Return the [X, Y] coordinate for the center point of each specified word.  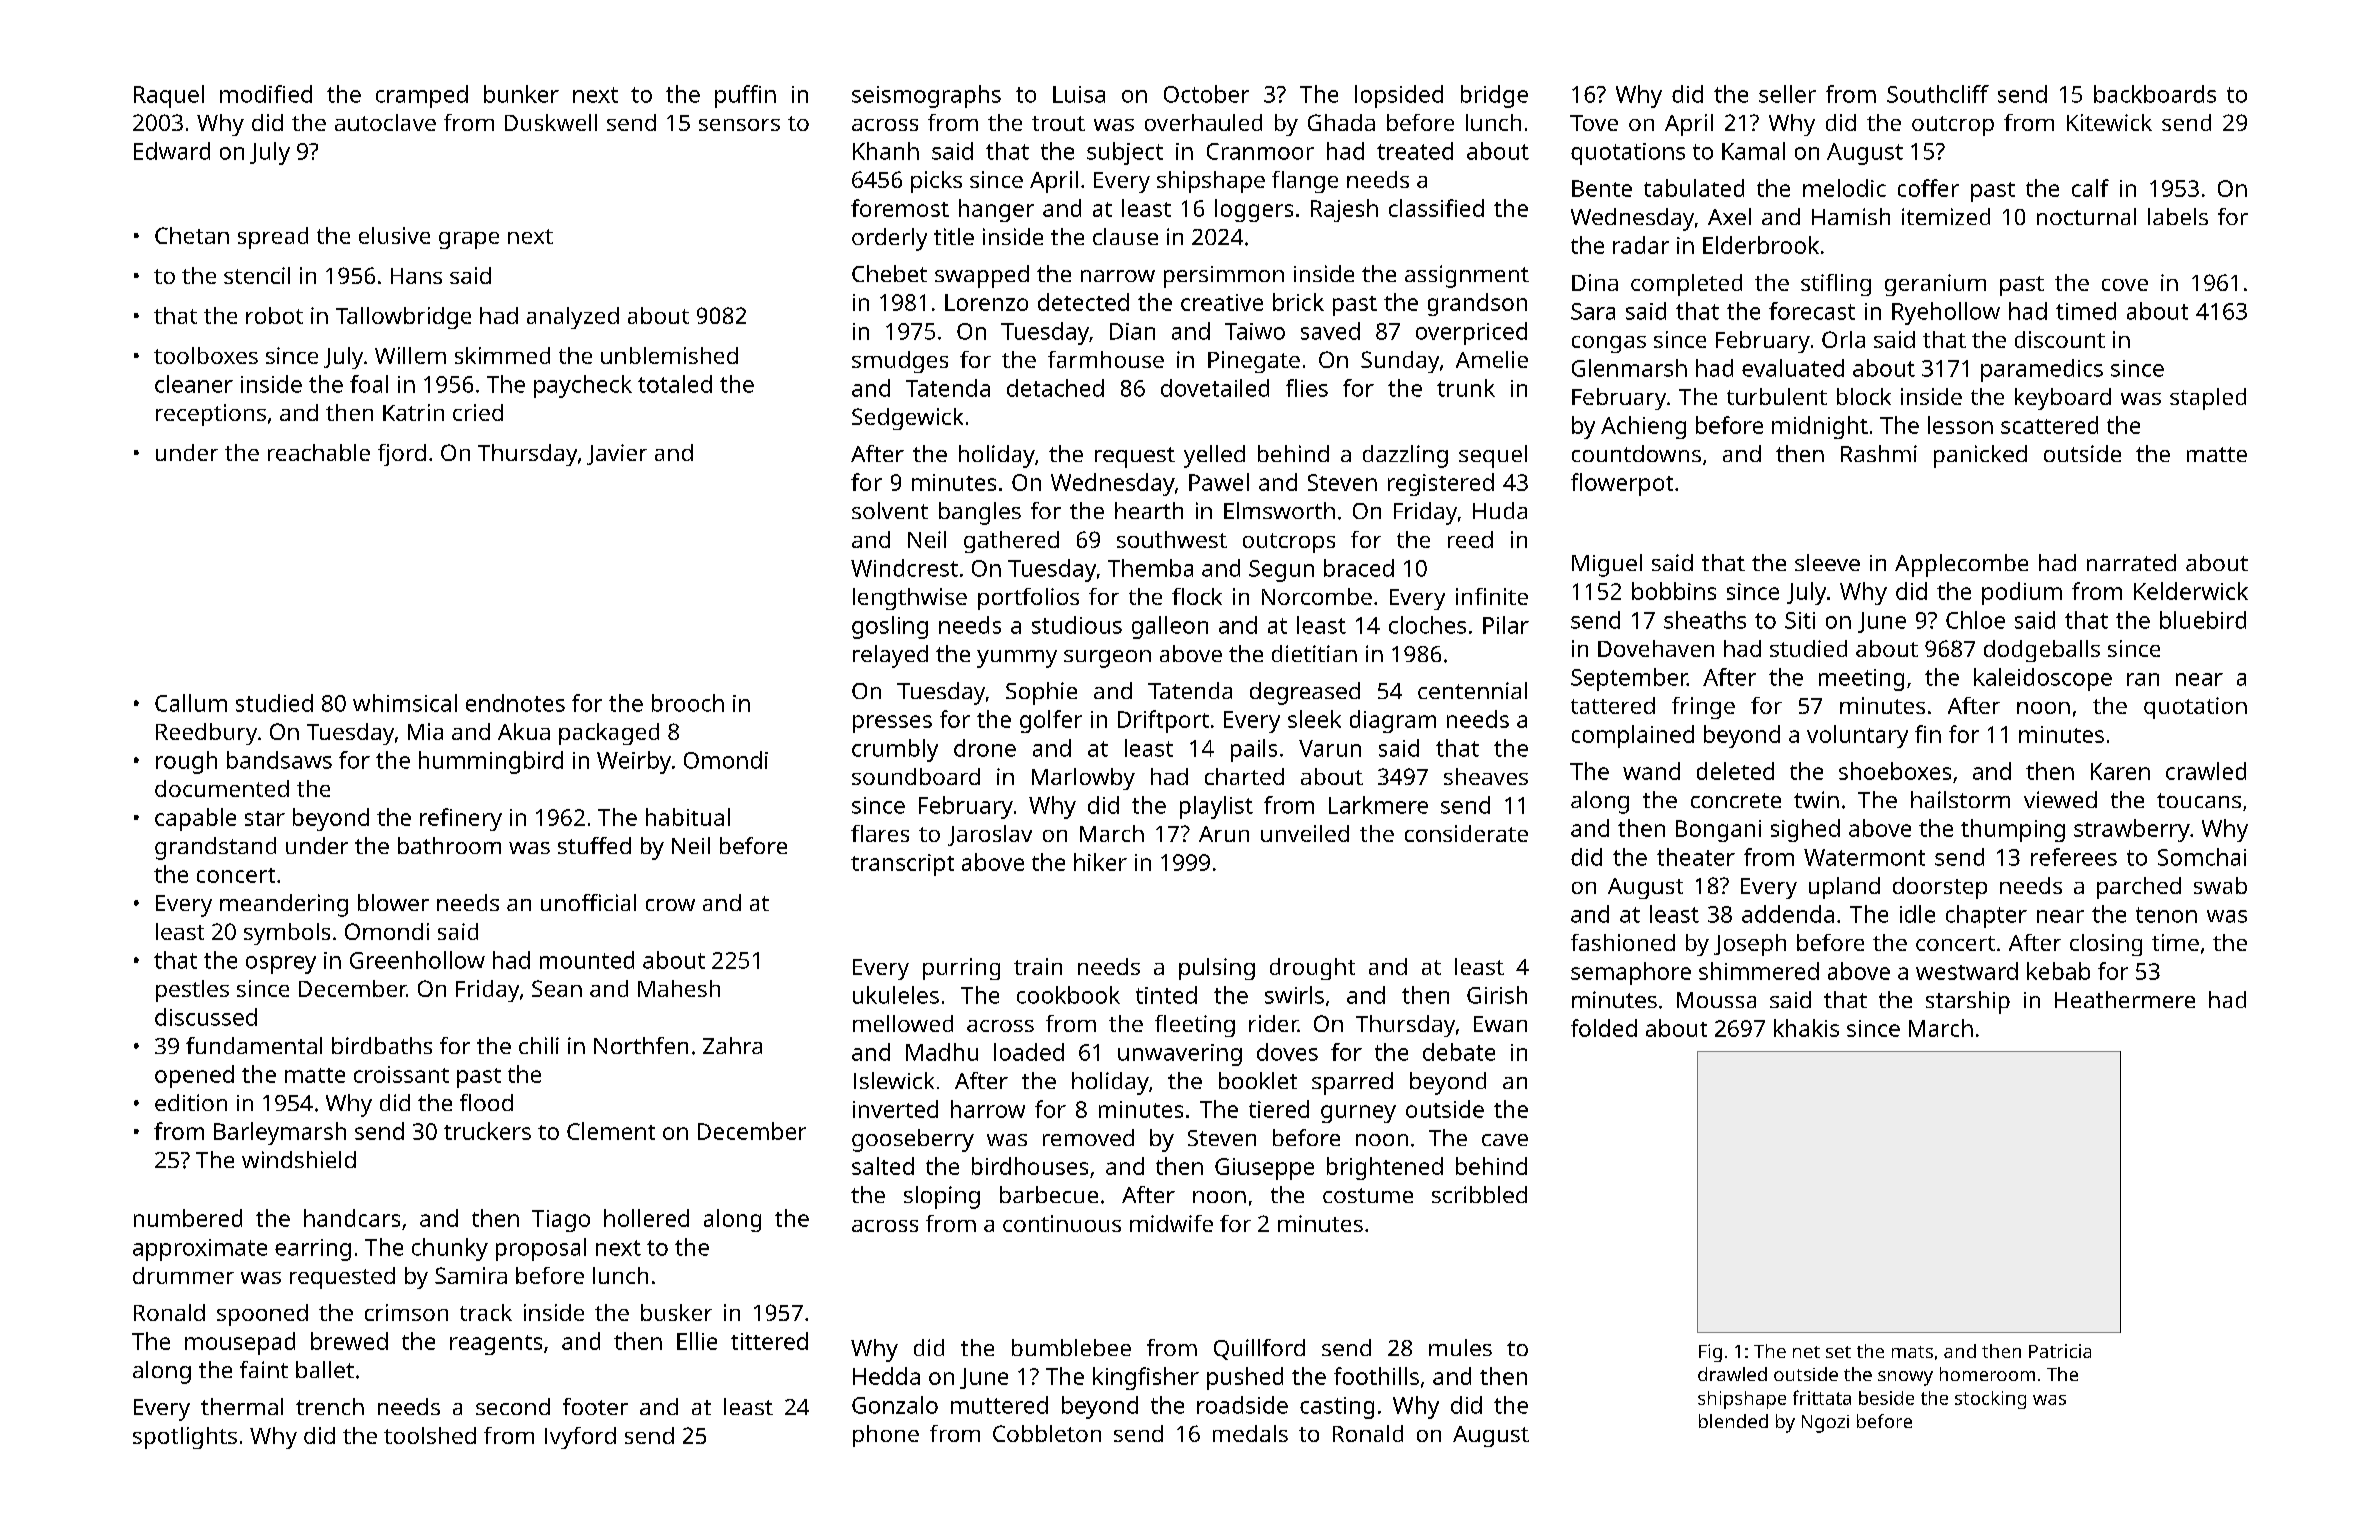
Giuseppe [1264, 1169]
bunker [521, 94]
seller [1787, 94]
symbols [287, 934]
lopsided [1399, 96]
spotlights [185, 1438]
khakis [1806, 1028]
